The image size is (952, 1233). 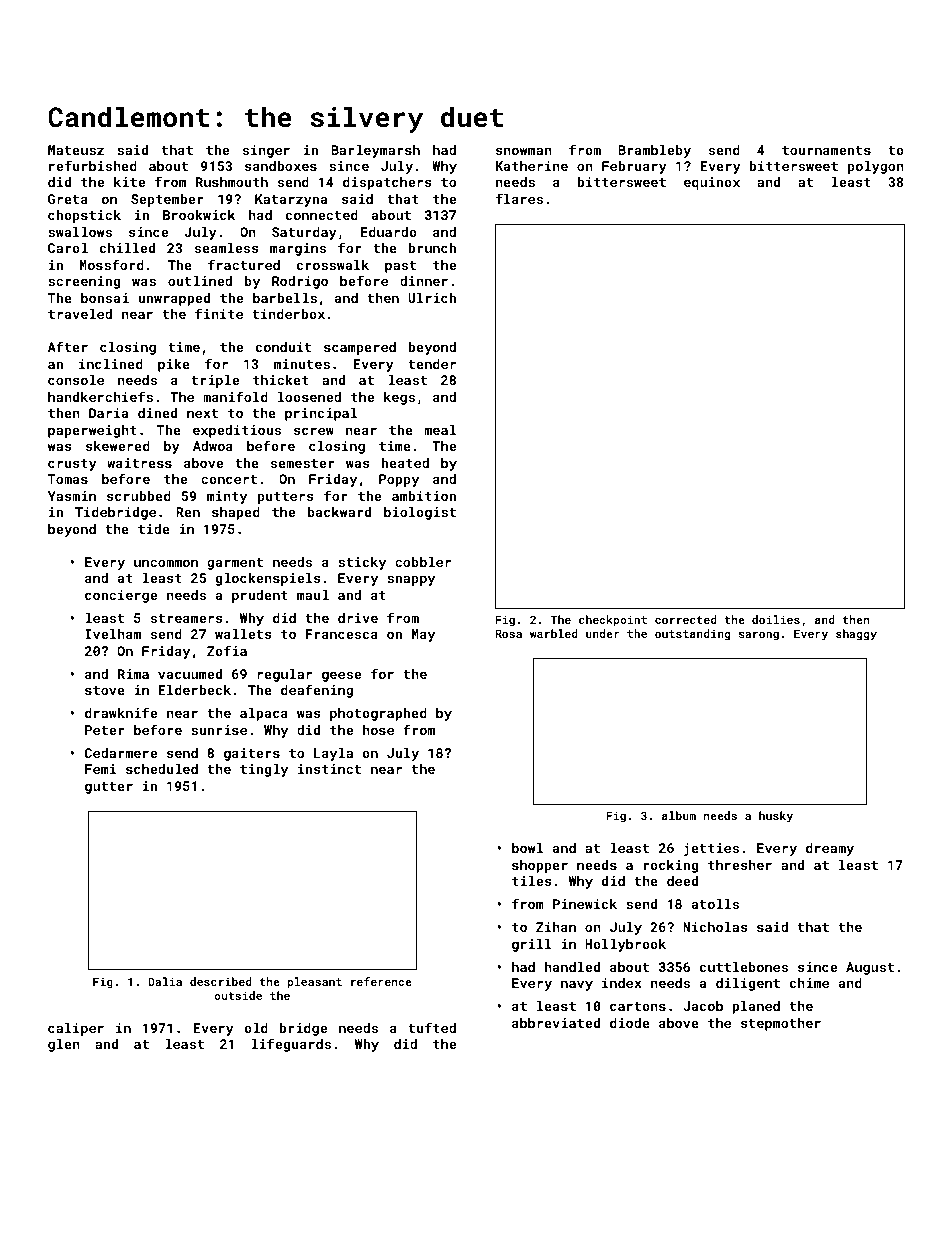 What do you see at coordinates (856, 635) in the screenshot?
I see `shaggy` at bounding box center [856, 635].
